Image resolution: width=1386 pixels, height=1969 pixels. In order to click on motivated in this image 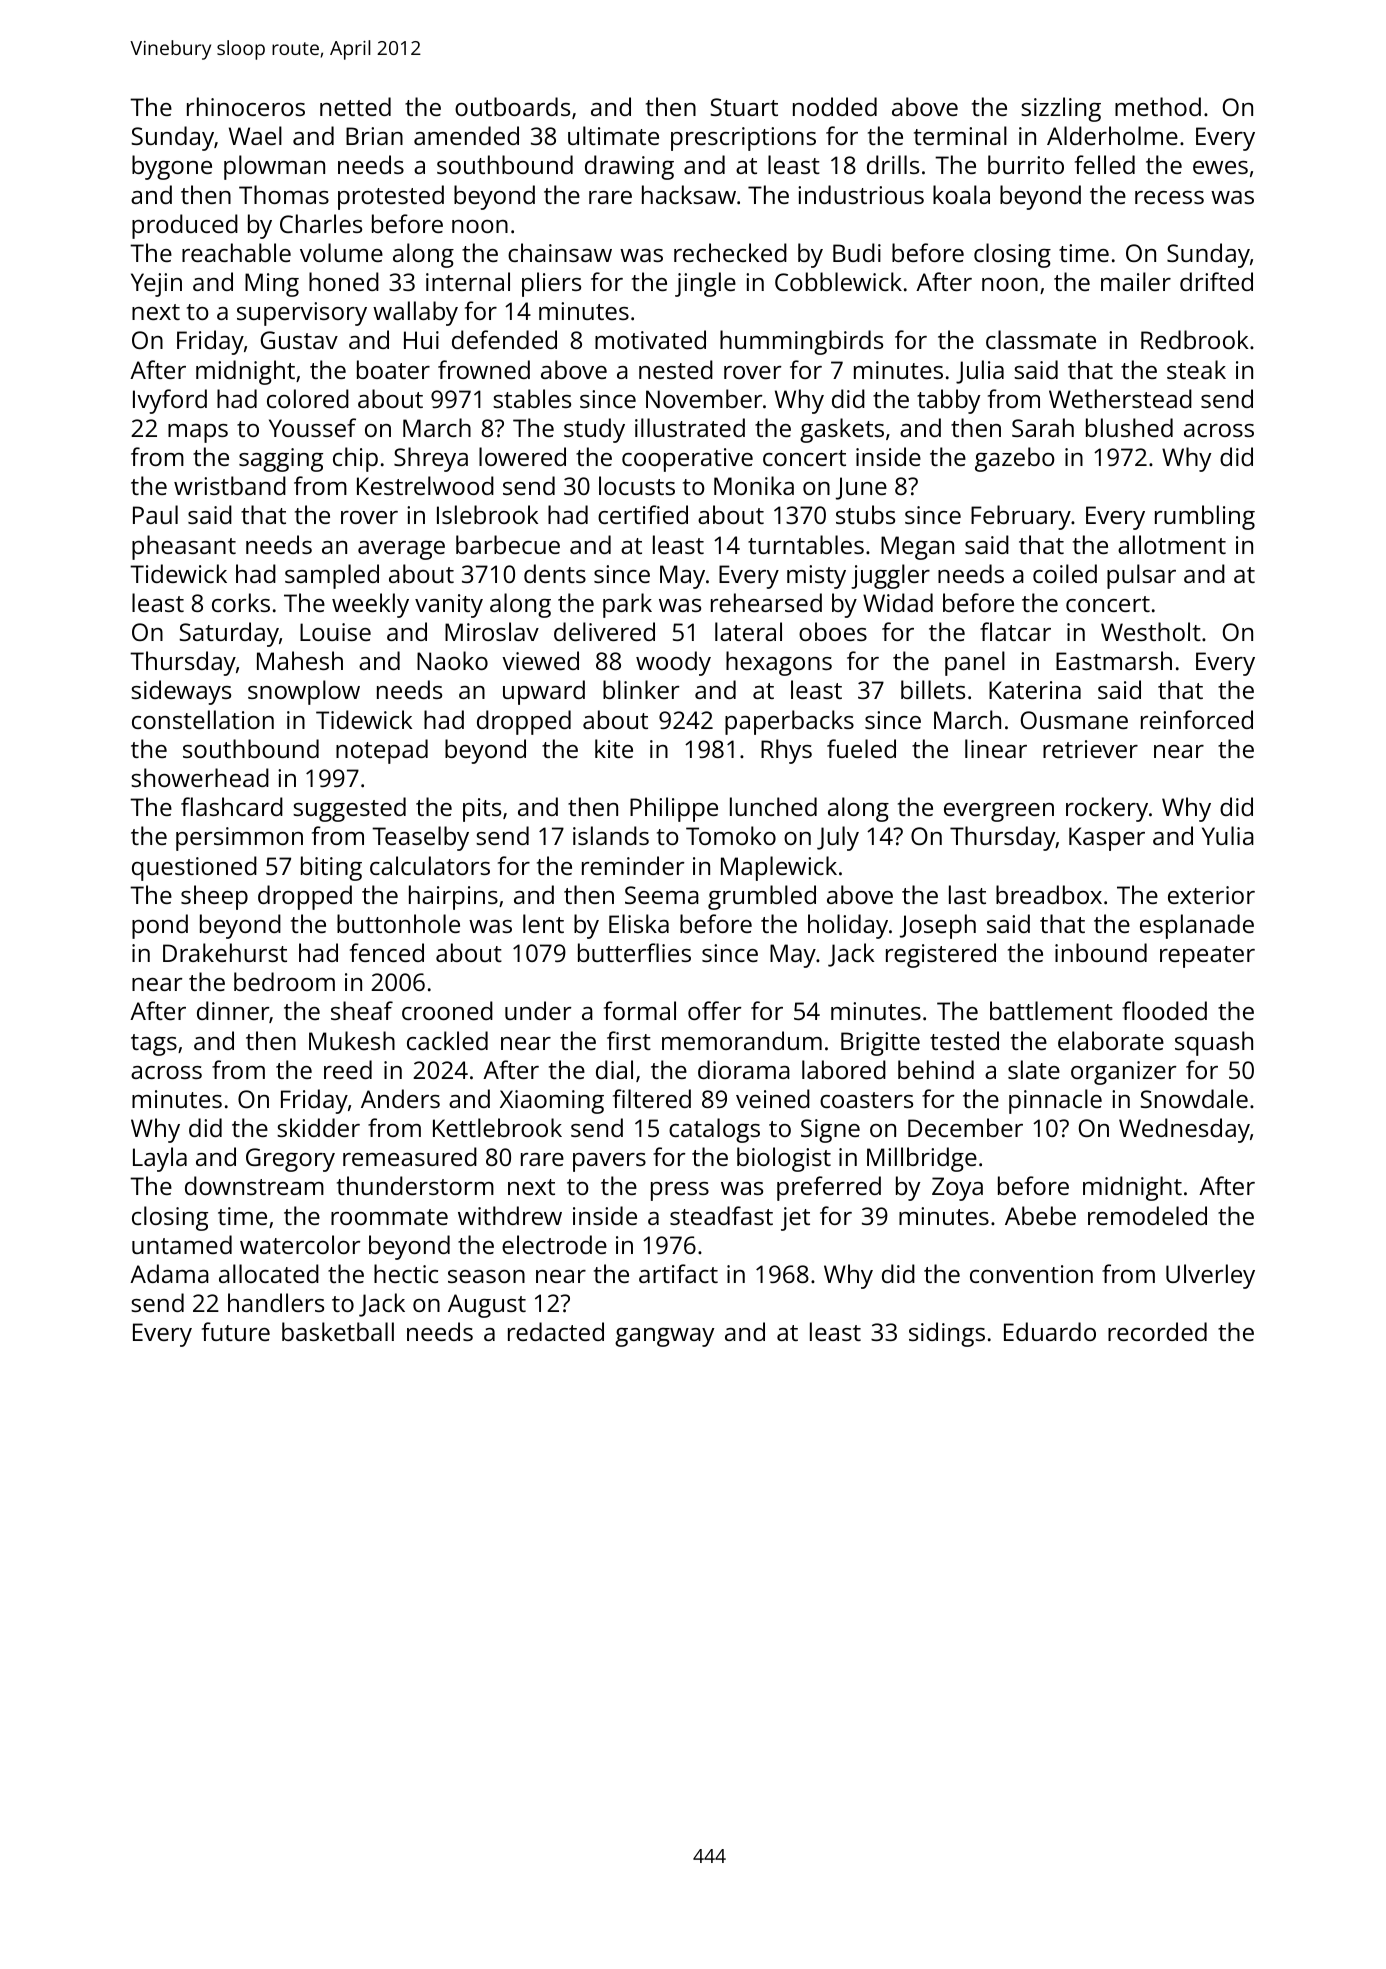, I will do `click(650, 339)`.
